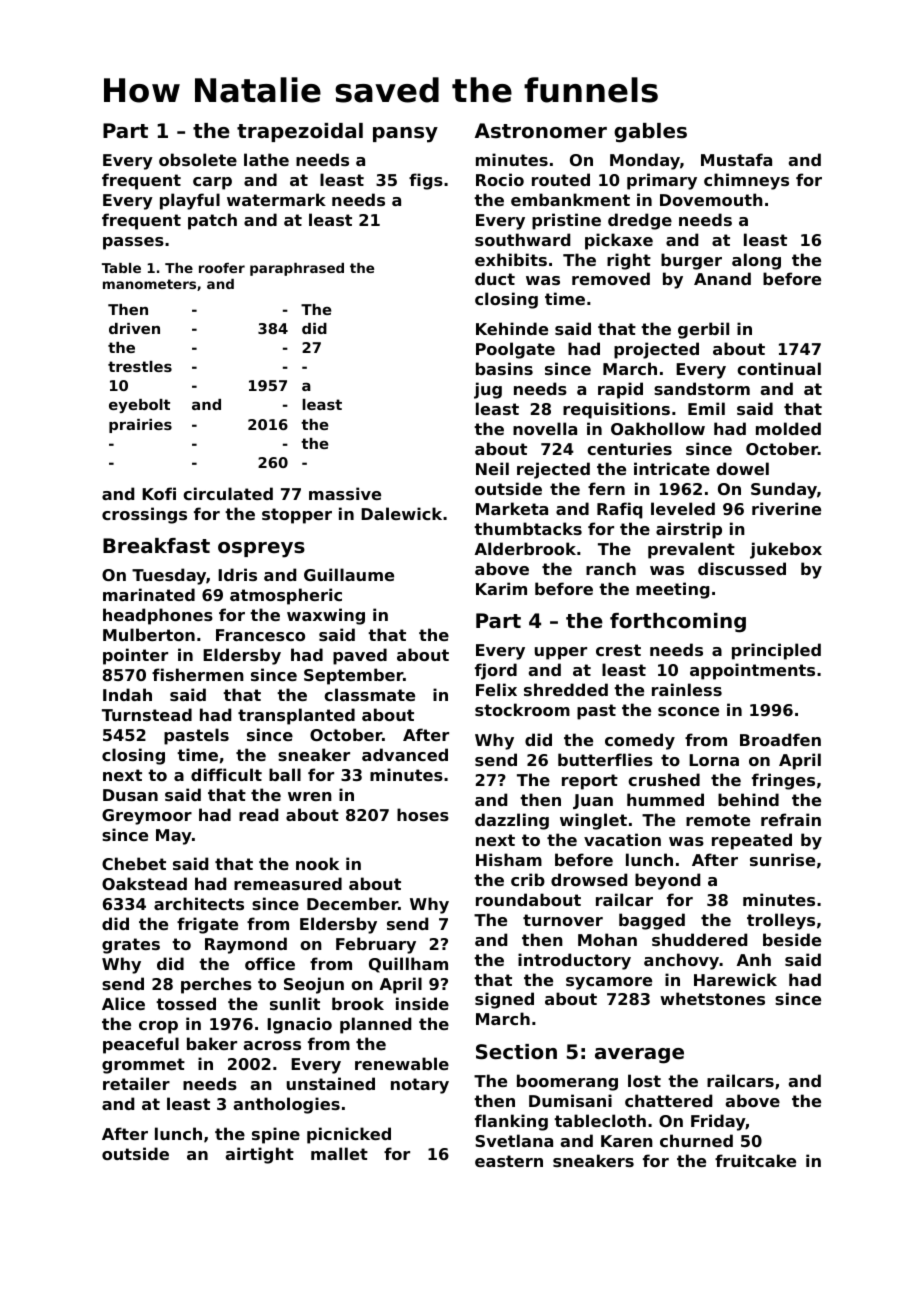 The image size is (924, 1314). I want to click on rejected, so click(553, 470).
